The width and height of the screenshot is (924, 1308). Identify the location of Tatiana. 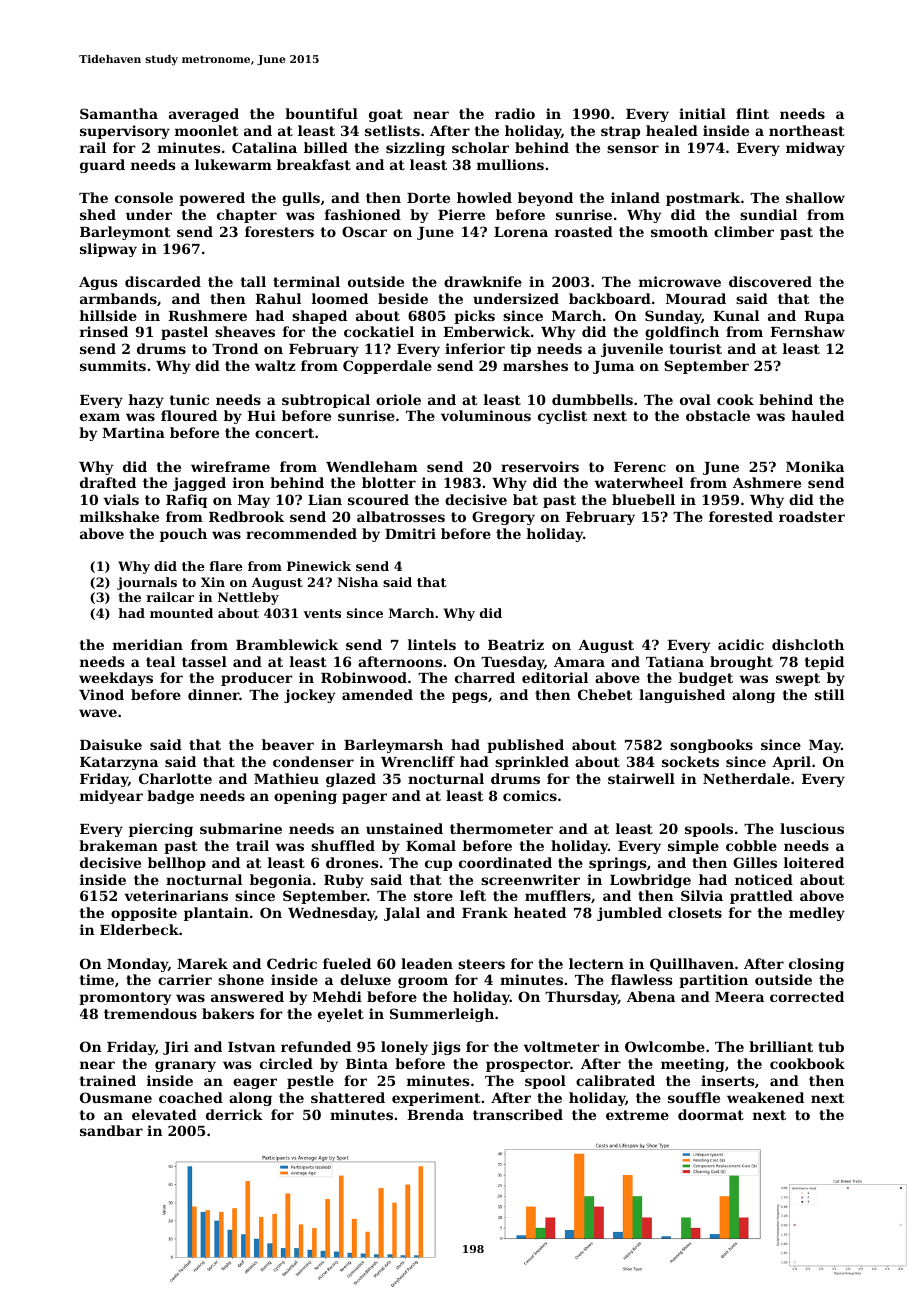
(675, 661).
